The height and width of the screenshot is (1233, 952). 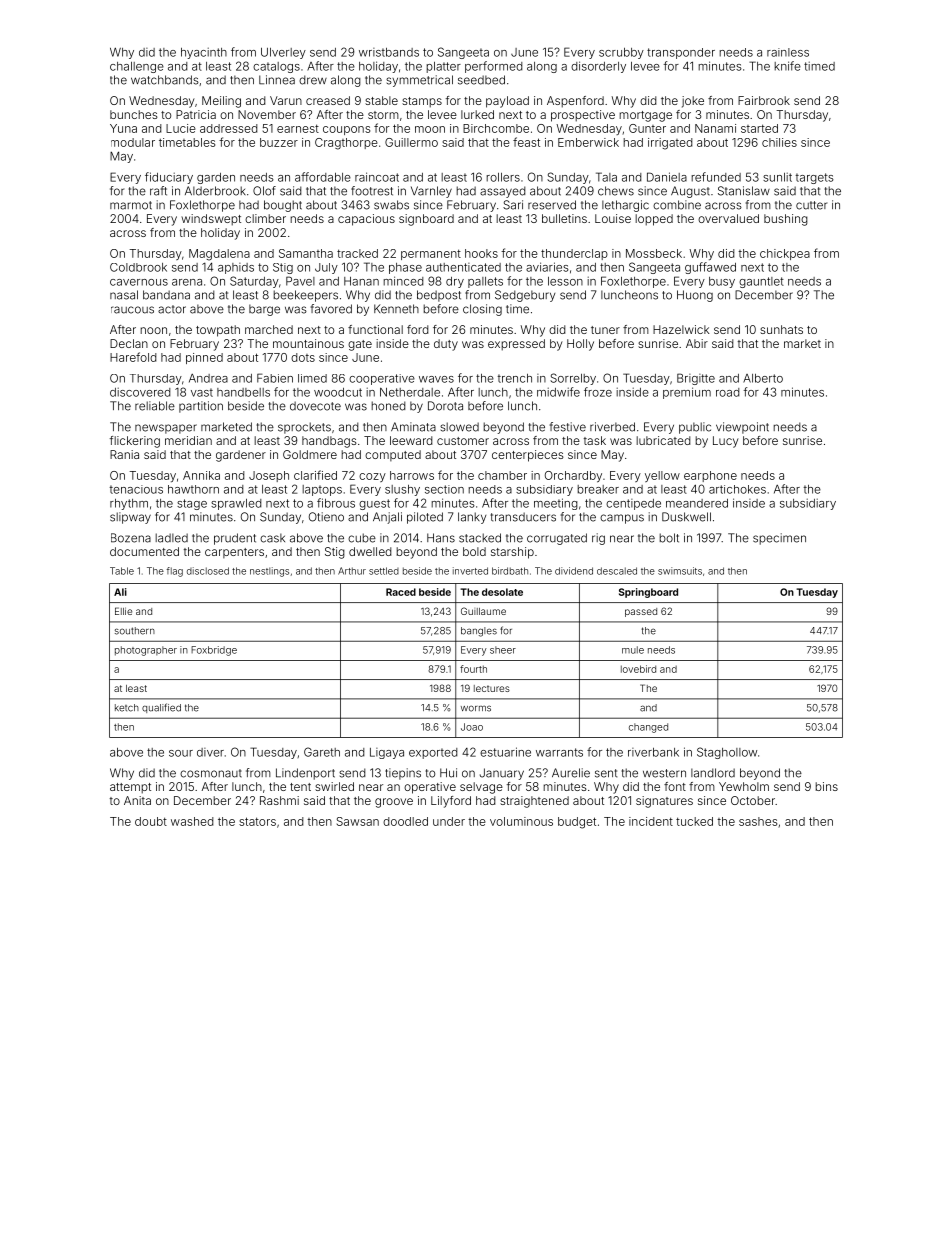 What do you see at coordinates (598, 392) in the screenshot?
I see `froze` at bounding box center [598, 392].
